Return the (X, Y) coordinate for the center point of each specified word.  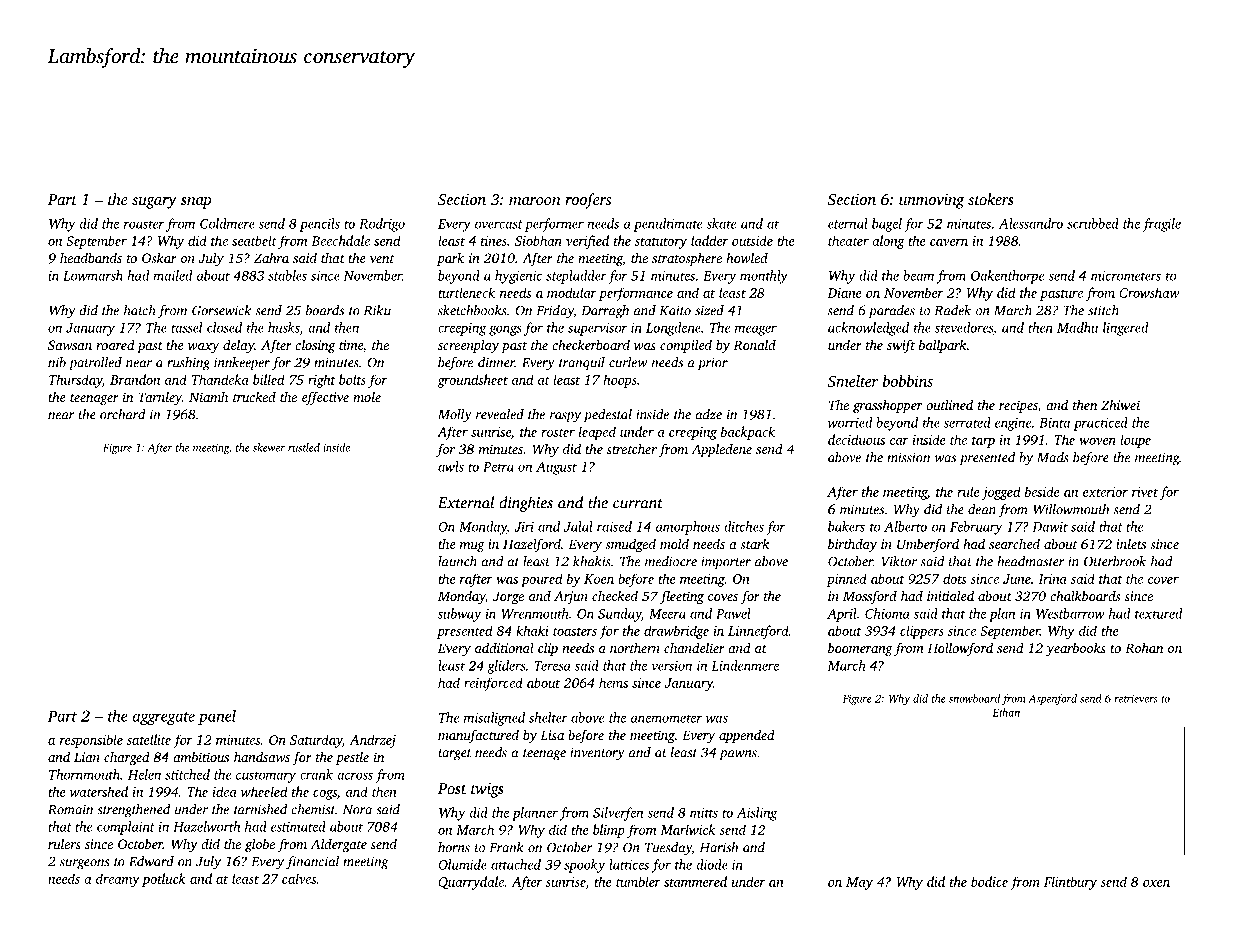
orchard (123, 414)
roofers (588, 201)
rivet (1145, 492)
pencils (319, 225)
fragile (1161, 225)
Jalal (578, 526)
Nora (357, 810)
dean (982, 509)
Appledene (721, 450)
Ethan (1006, 712)
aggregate (164, 718)
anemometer (666, 718)
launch (457, 561)
